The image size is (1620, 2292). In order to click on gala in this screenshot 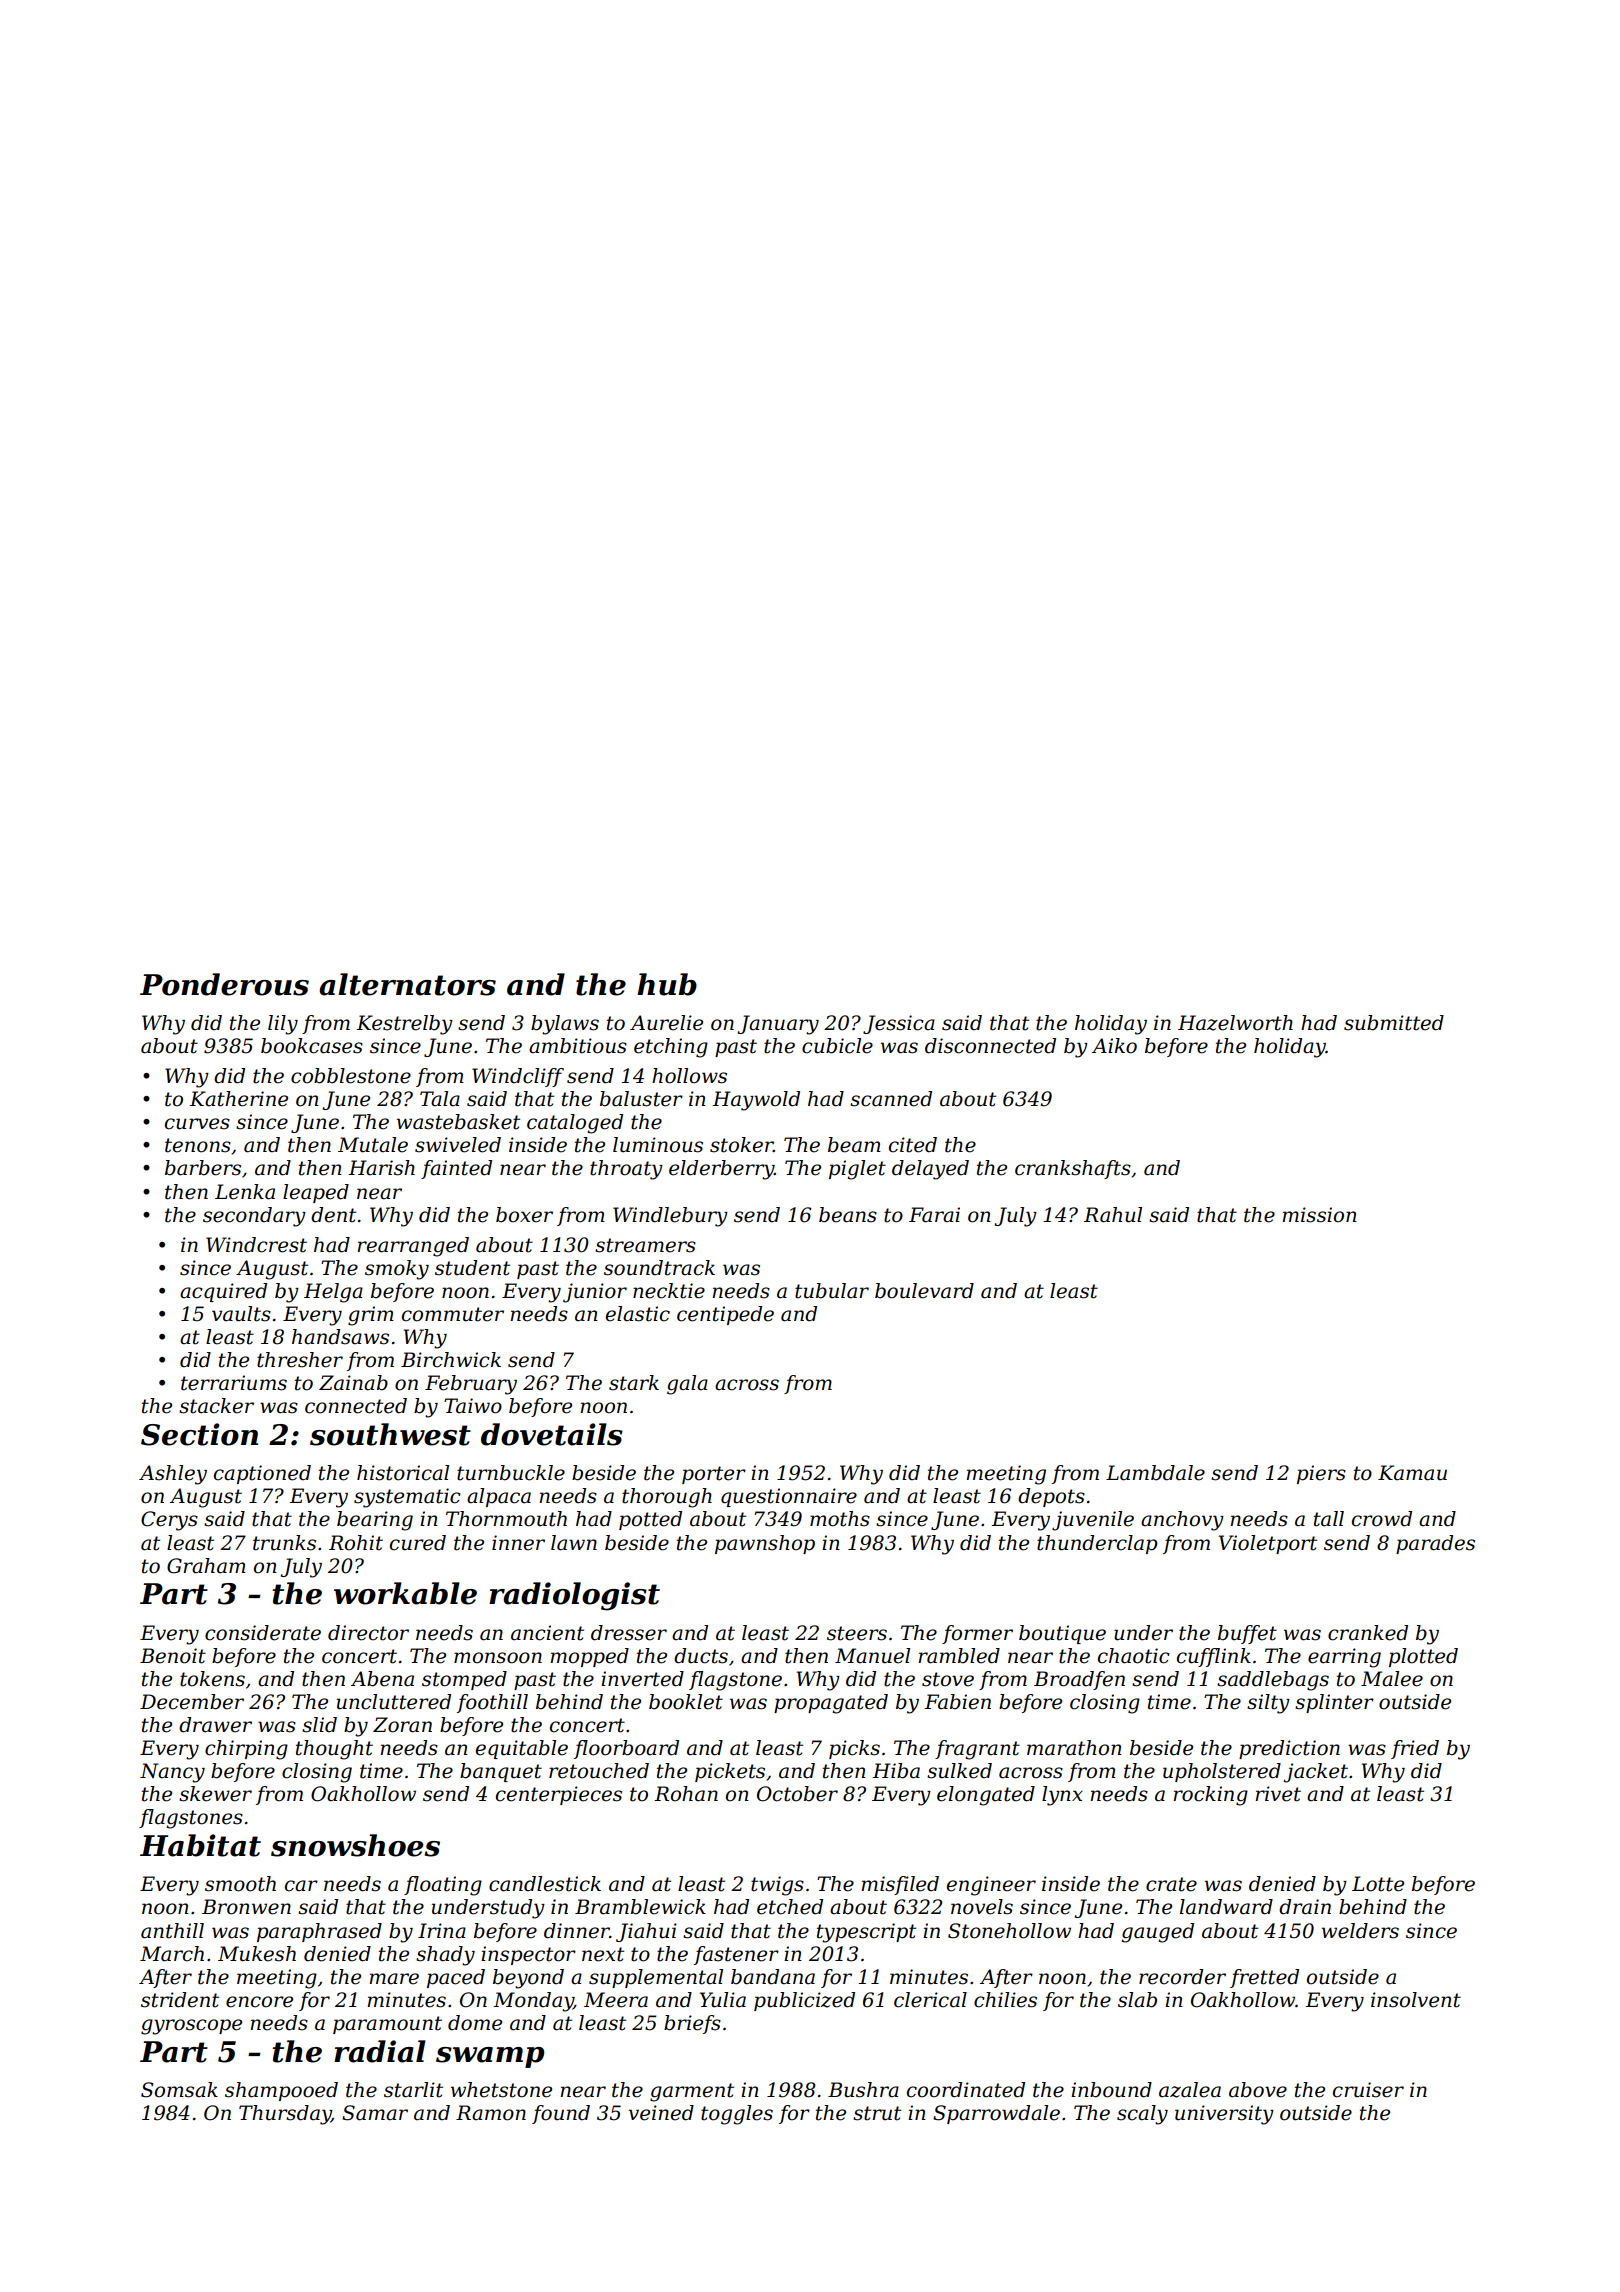, I will do `click(687, 1385)`.
